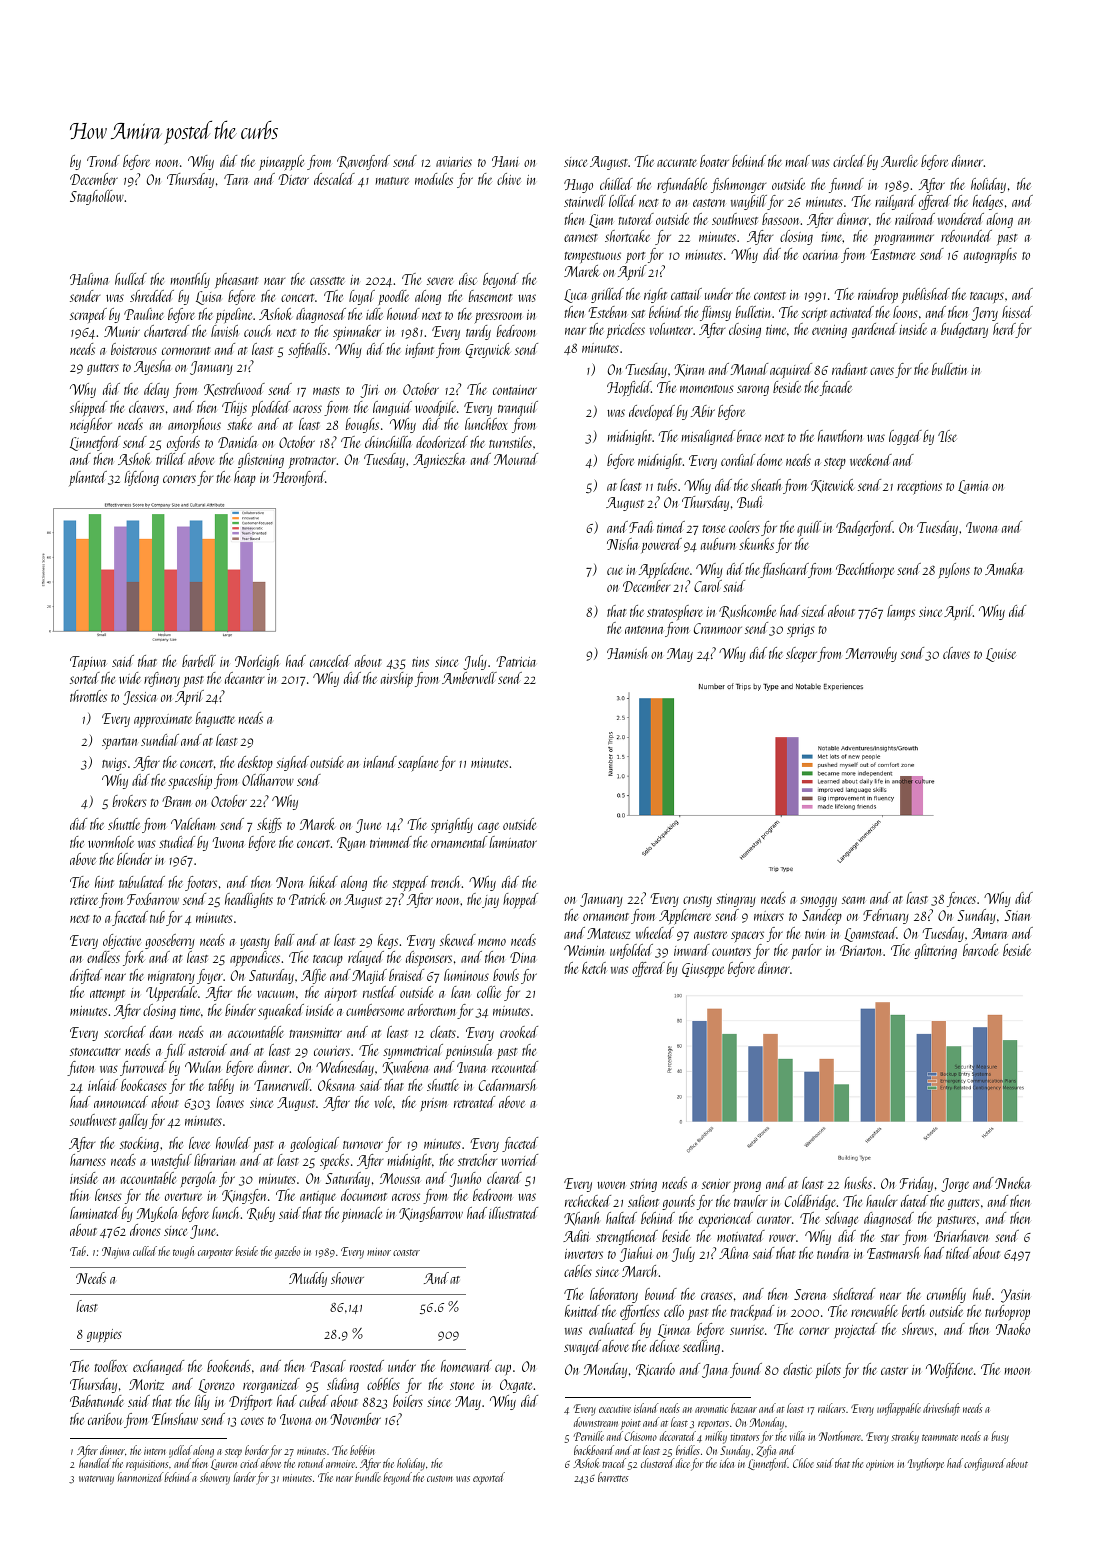 The width and height of the screenshot is (1101, 1558). I want to click on exchanged, so click(158, 1367).
